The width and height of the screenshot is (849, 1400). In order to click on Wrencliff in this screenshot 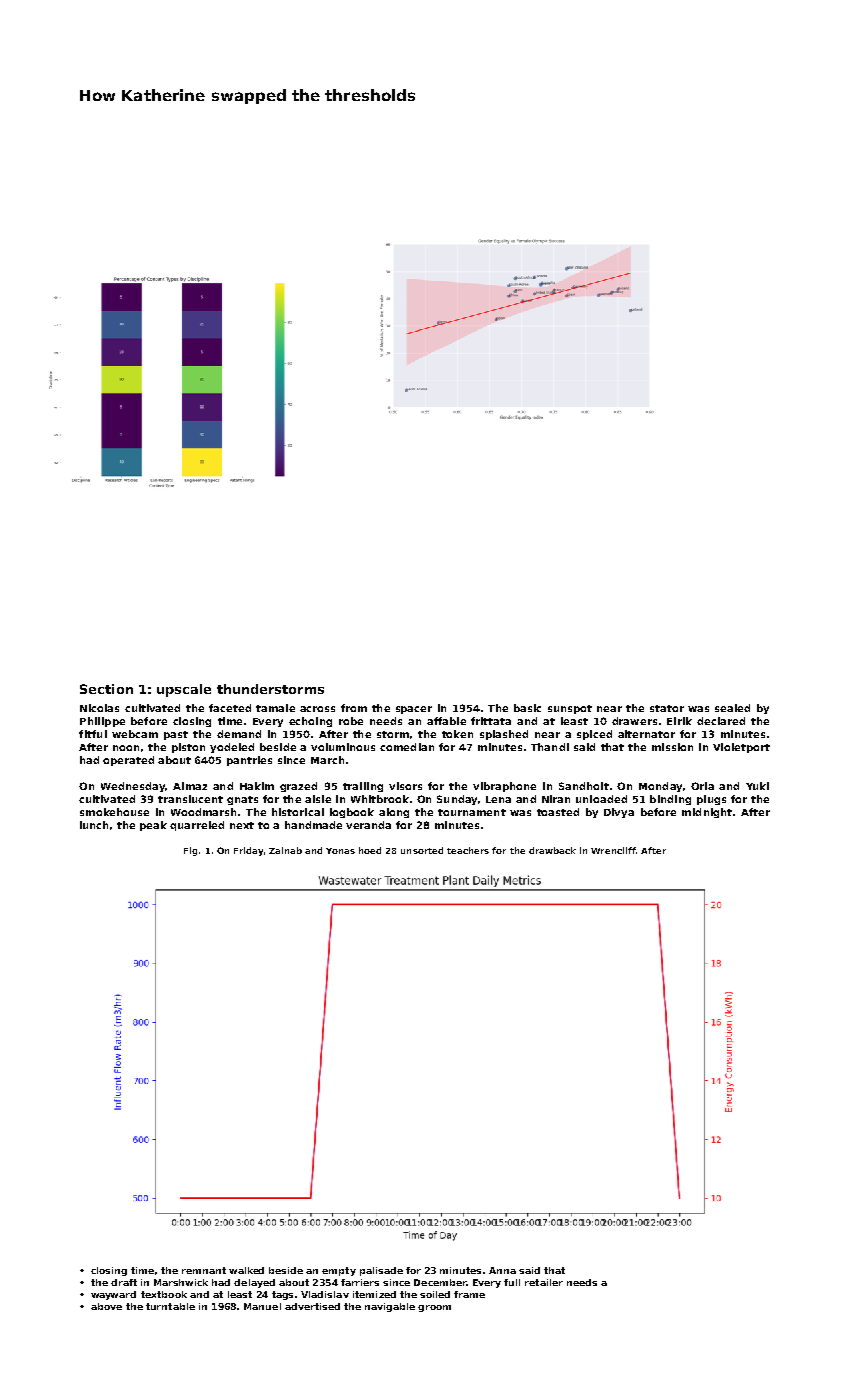, I will do `click(613, 850)`.
